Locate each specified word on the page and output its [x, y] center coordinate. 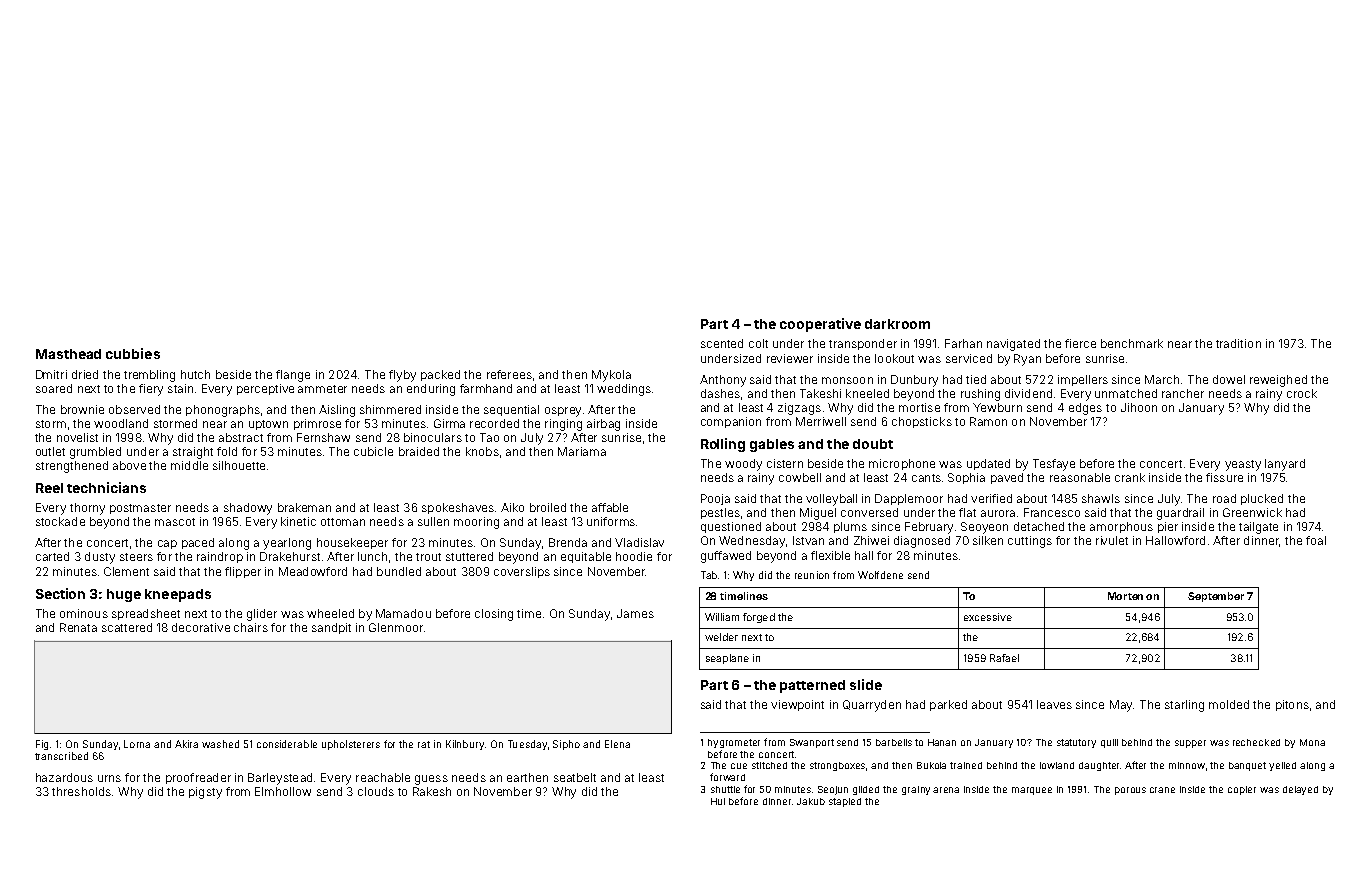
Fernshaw [323, 437]
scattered [127, 627]
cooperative [820, 325]
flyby [402, 376]
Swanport [812, 743]
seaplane [727, 659]
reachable [383, 777]
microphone [902, 464]
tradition [1238, 343]
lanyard [1285, 465]
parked [948, 705]
